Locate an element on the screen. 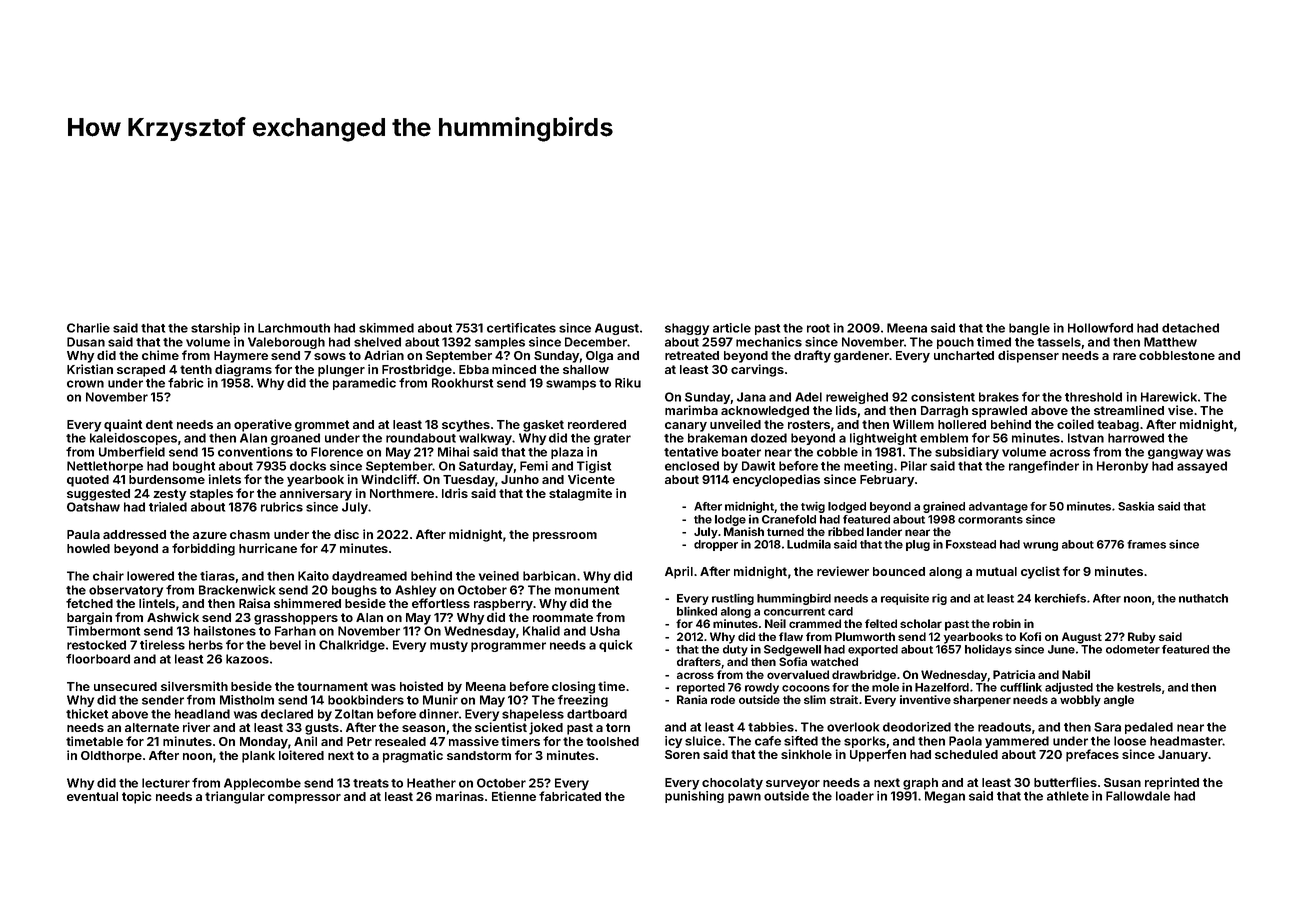 The width and height of the screenshot is (1308, 924). operative is located at coordinates (263, 425).
